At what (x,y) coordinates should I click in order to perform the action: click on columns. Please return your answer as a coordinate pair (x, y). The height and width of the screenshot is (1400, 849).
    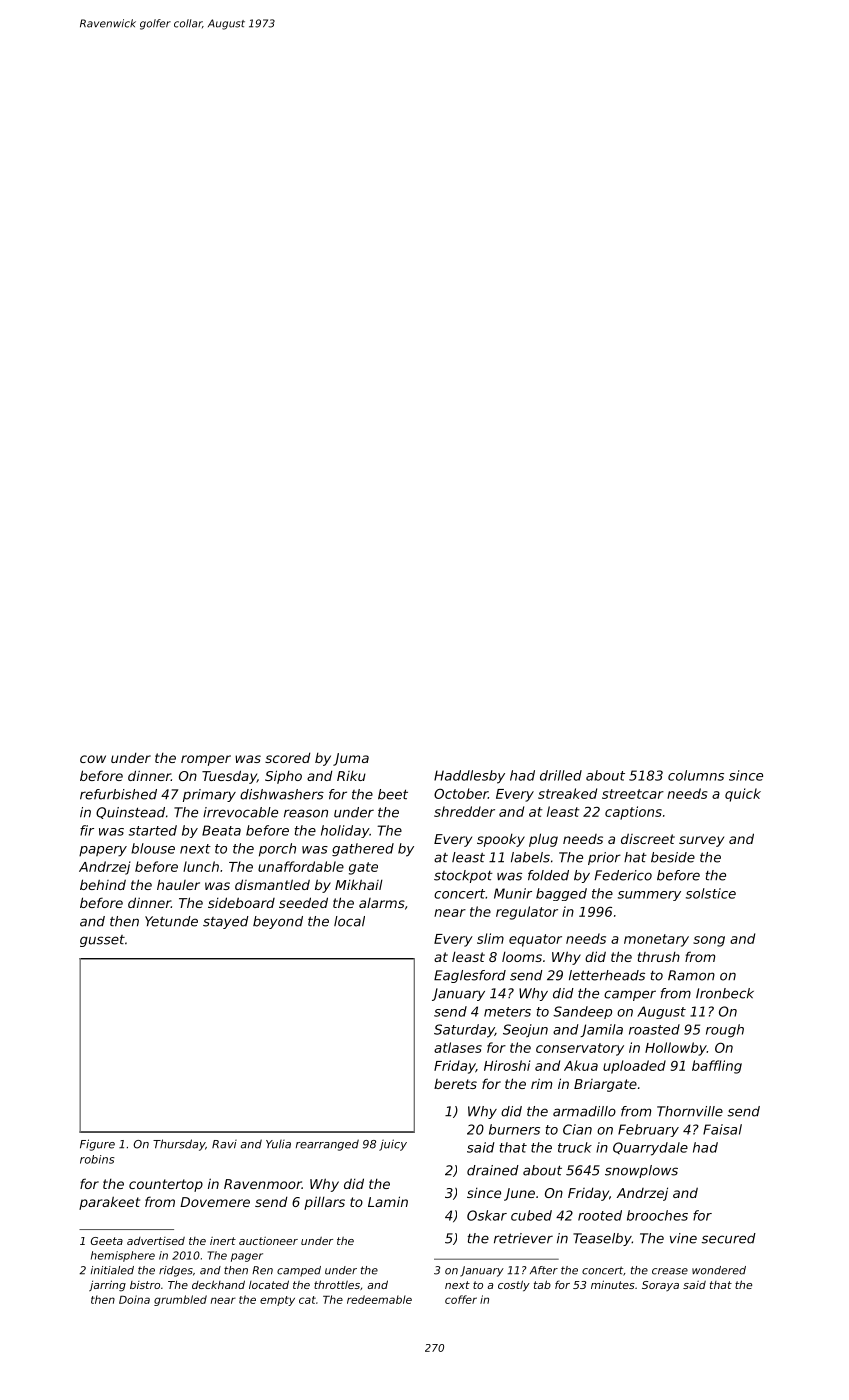
    Looking at the image, I should click on (696, 775).
